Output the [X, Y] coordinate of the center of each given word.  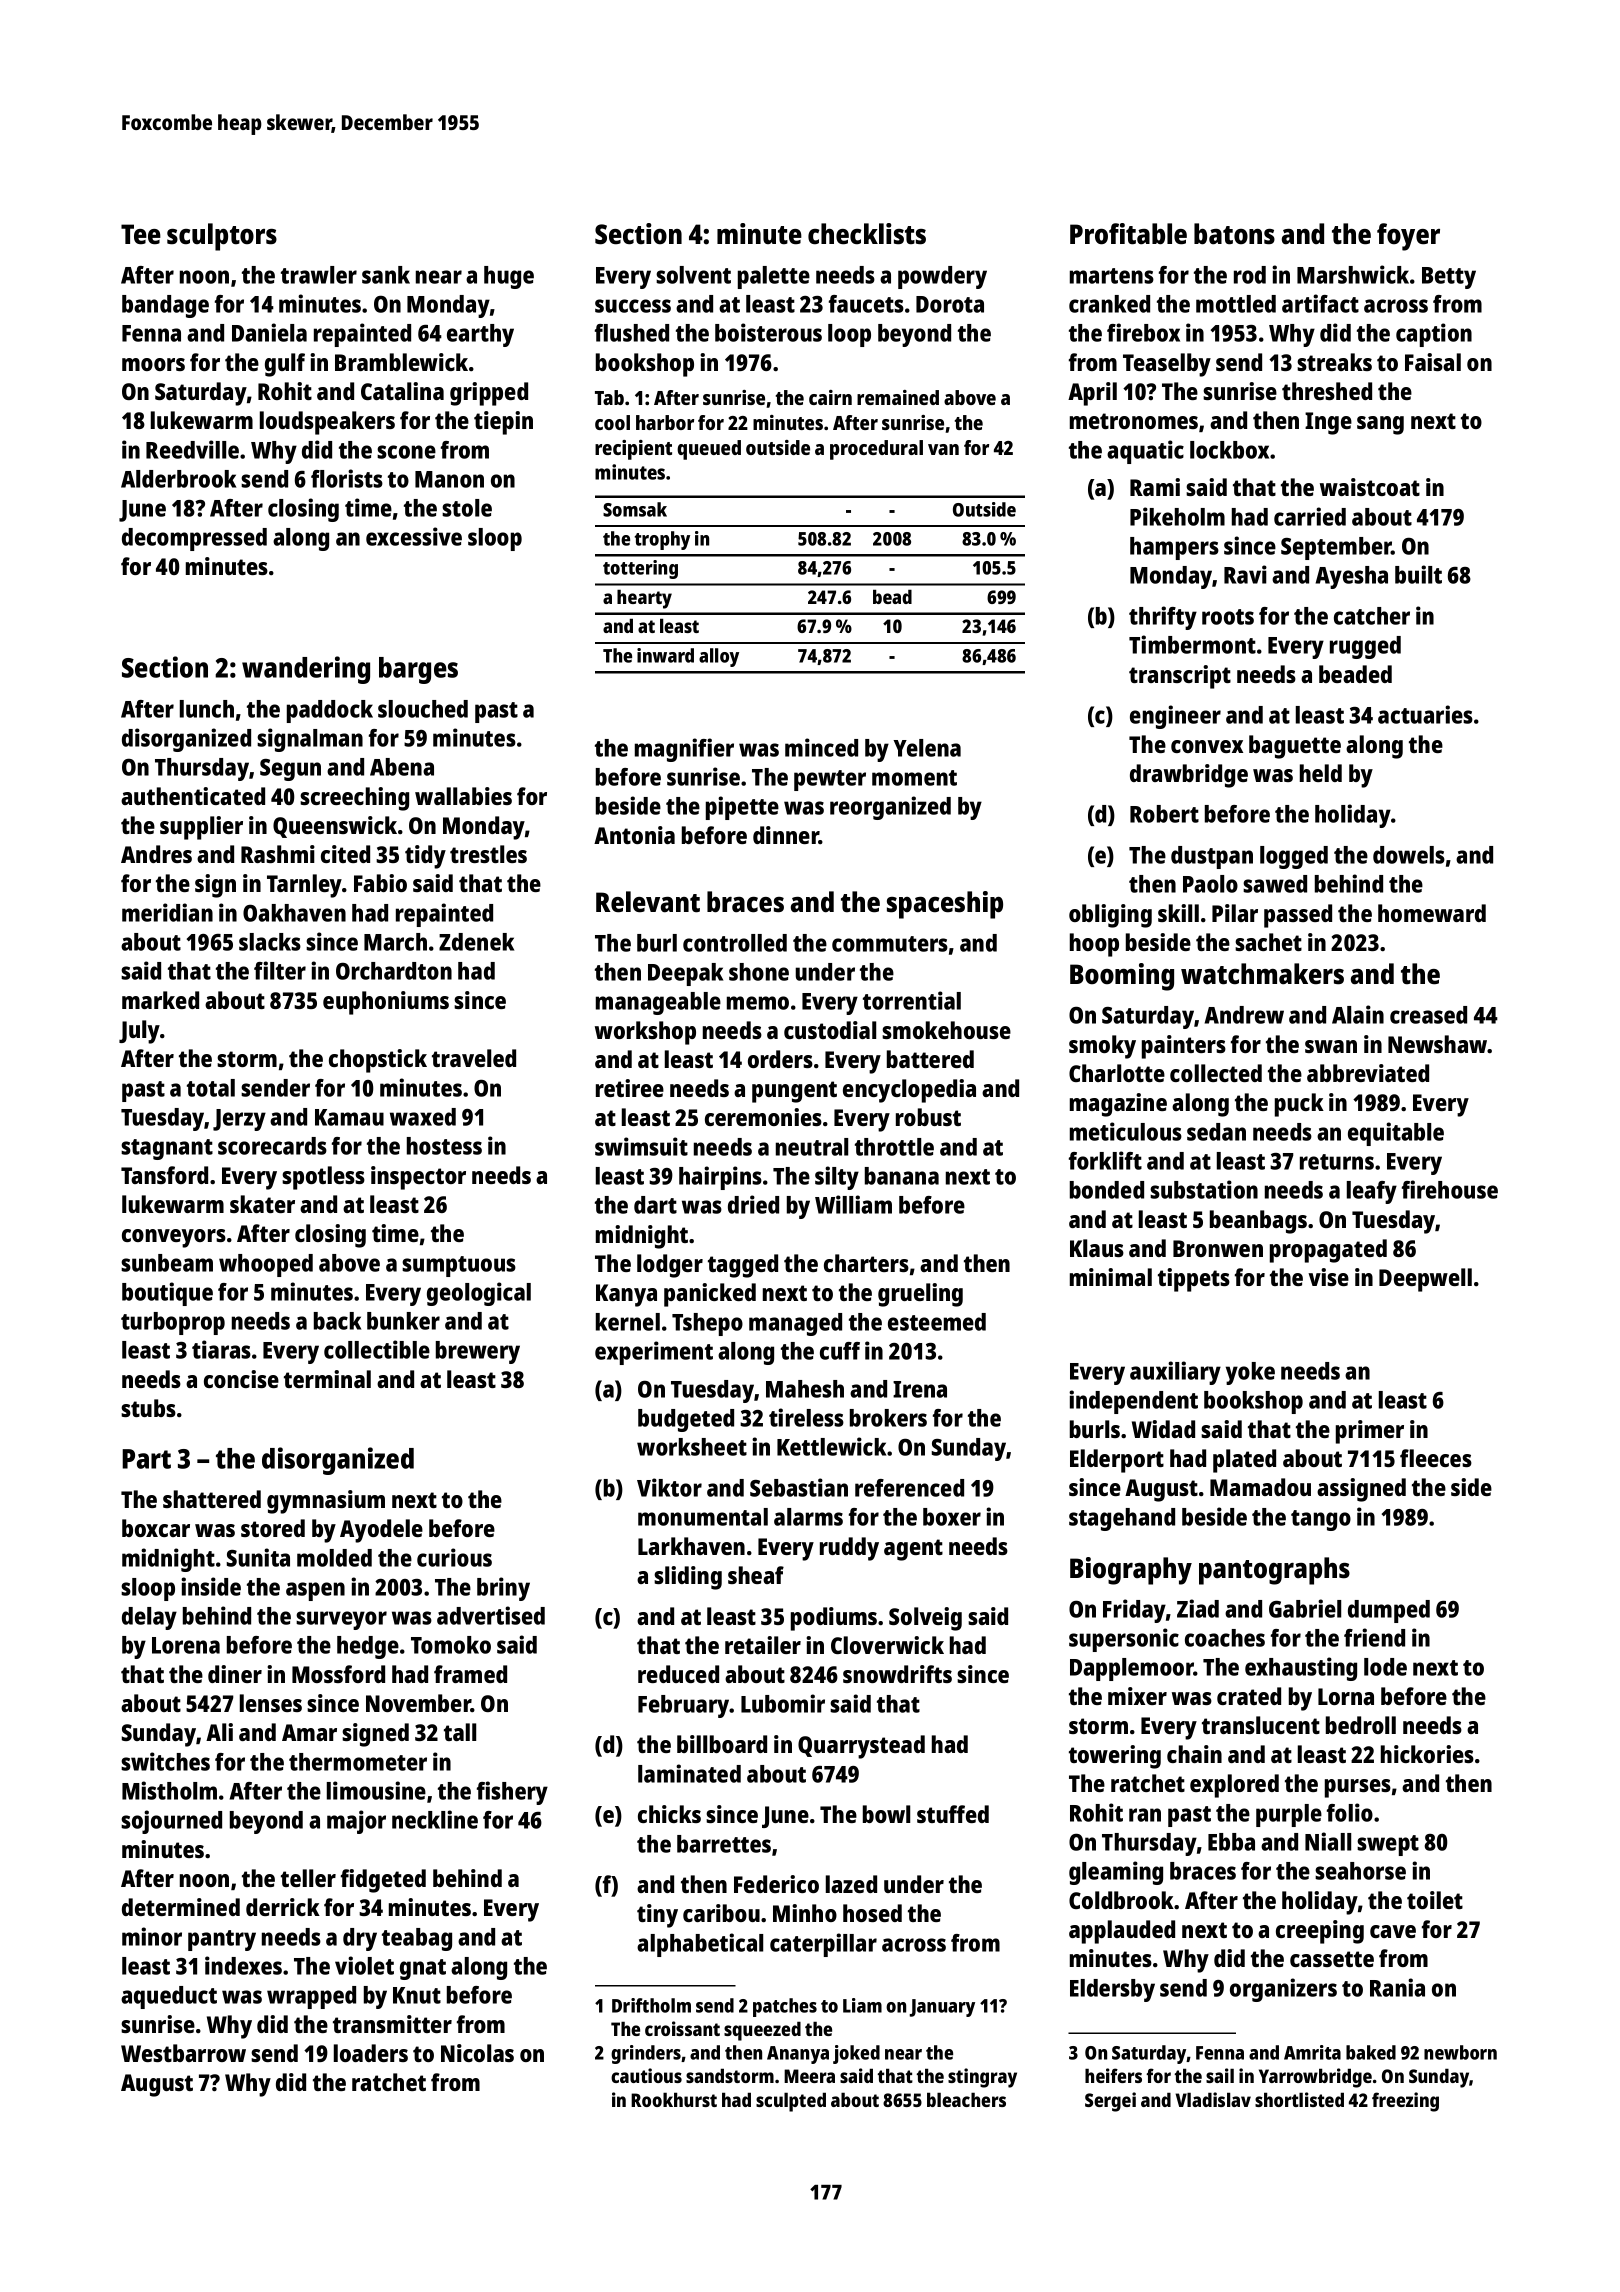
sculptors [222, 237]
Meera [809, 2076]
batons [1234, 234]
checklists [867, 234]
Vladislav [1213, 2099]
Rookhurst [674, 2099]
